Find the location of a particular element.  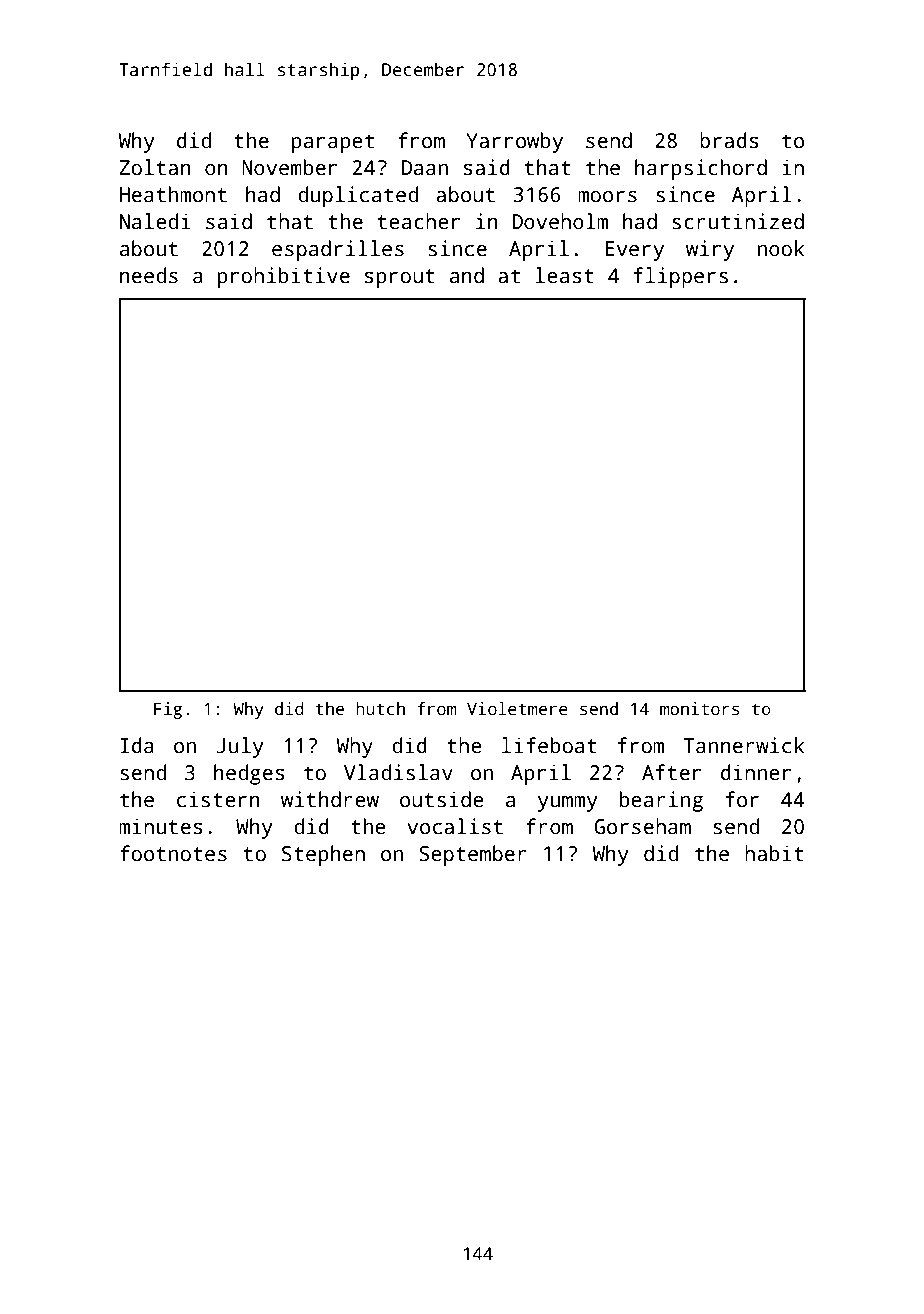

teacher is located at coordinates (419, 221).
